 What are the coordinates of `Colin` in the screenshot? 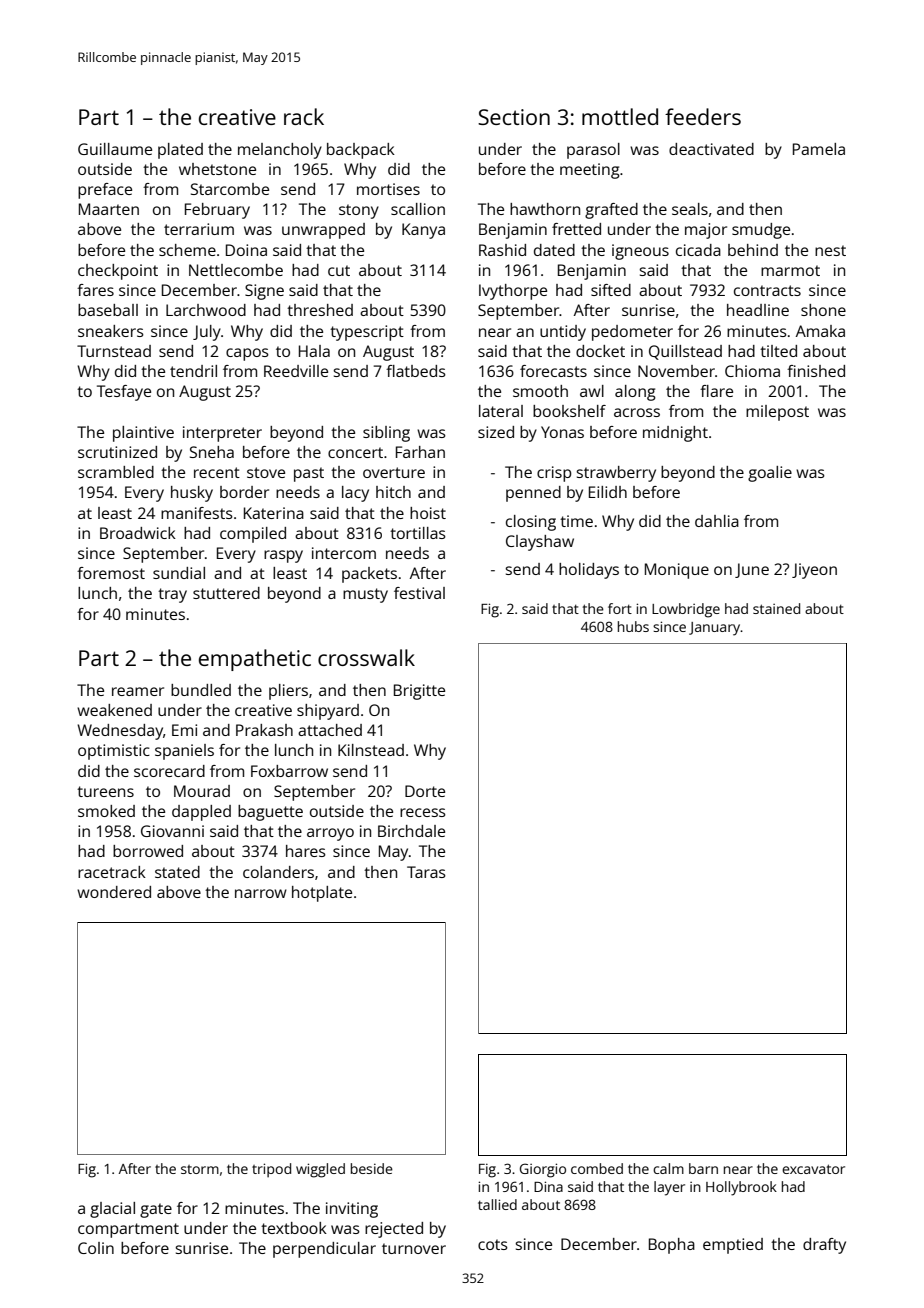 It's located at (96, 1248).
